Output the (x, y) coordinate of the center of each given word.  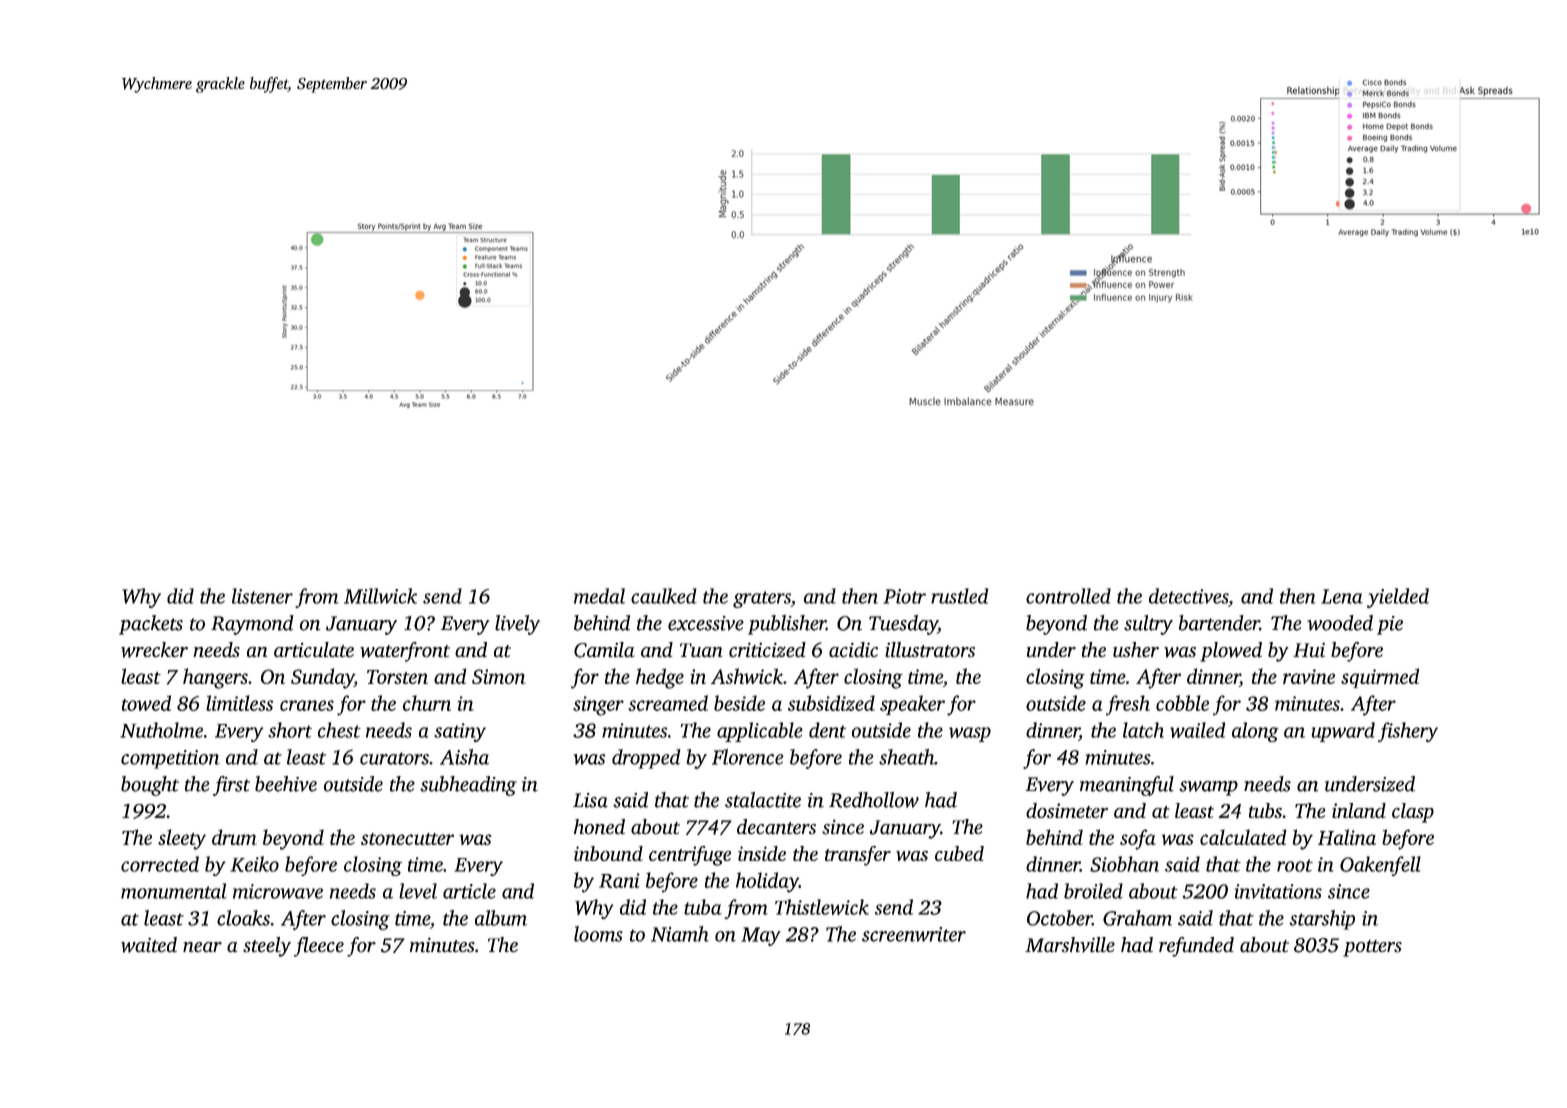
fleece (319, 947)
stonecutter (407, 839)
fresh (1128, 705)
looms (598, 934)
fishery (1408, 732)
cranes (307, 705)
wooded (1340, 623)
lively (517, 625)
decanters (776, 827)
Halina (1347, 837)
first (231, 786)
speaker (912, 705)
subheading (468, 786)
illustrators (930, 650)
